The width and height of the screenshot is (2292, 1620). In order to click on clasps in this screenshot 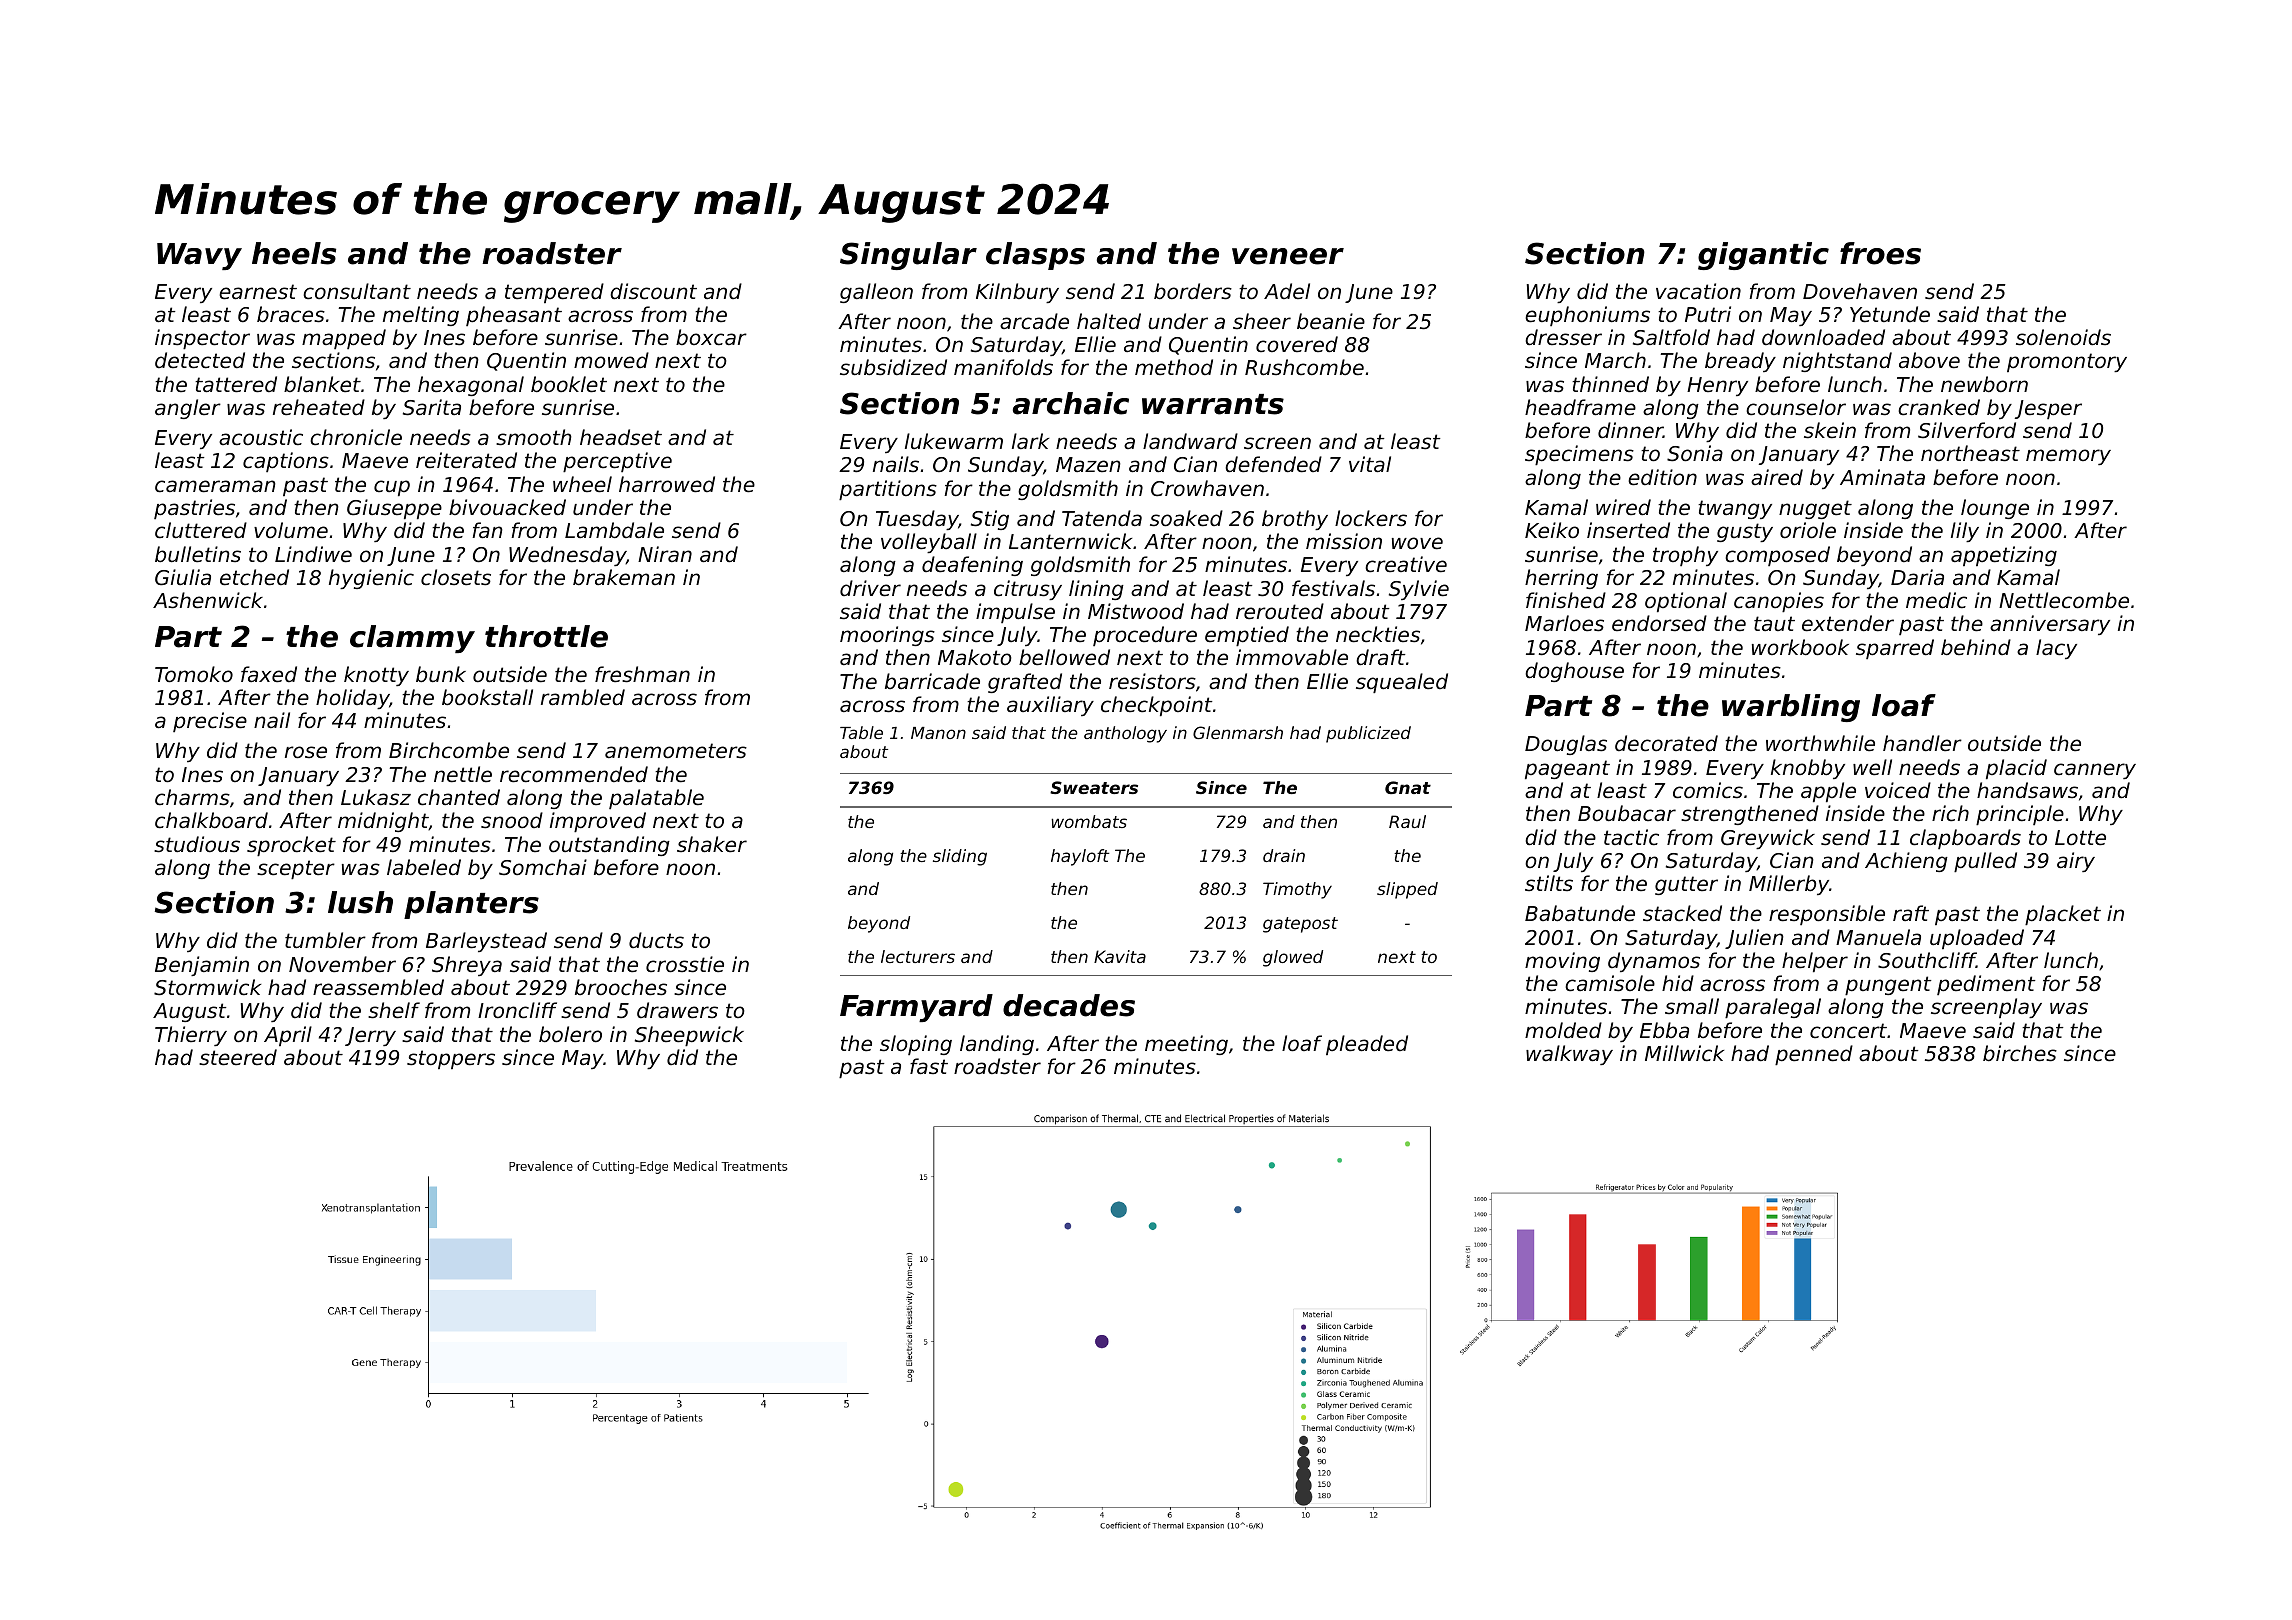, I will do `click(1035, 256)`.
